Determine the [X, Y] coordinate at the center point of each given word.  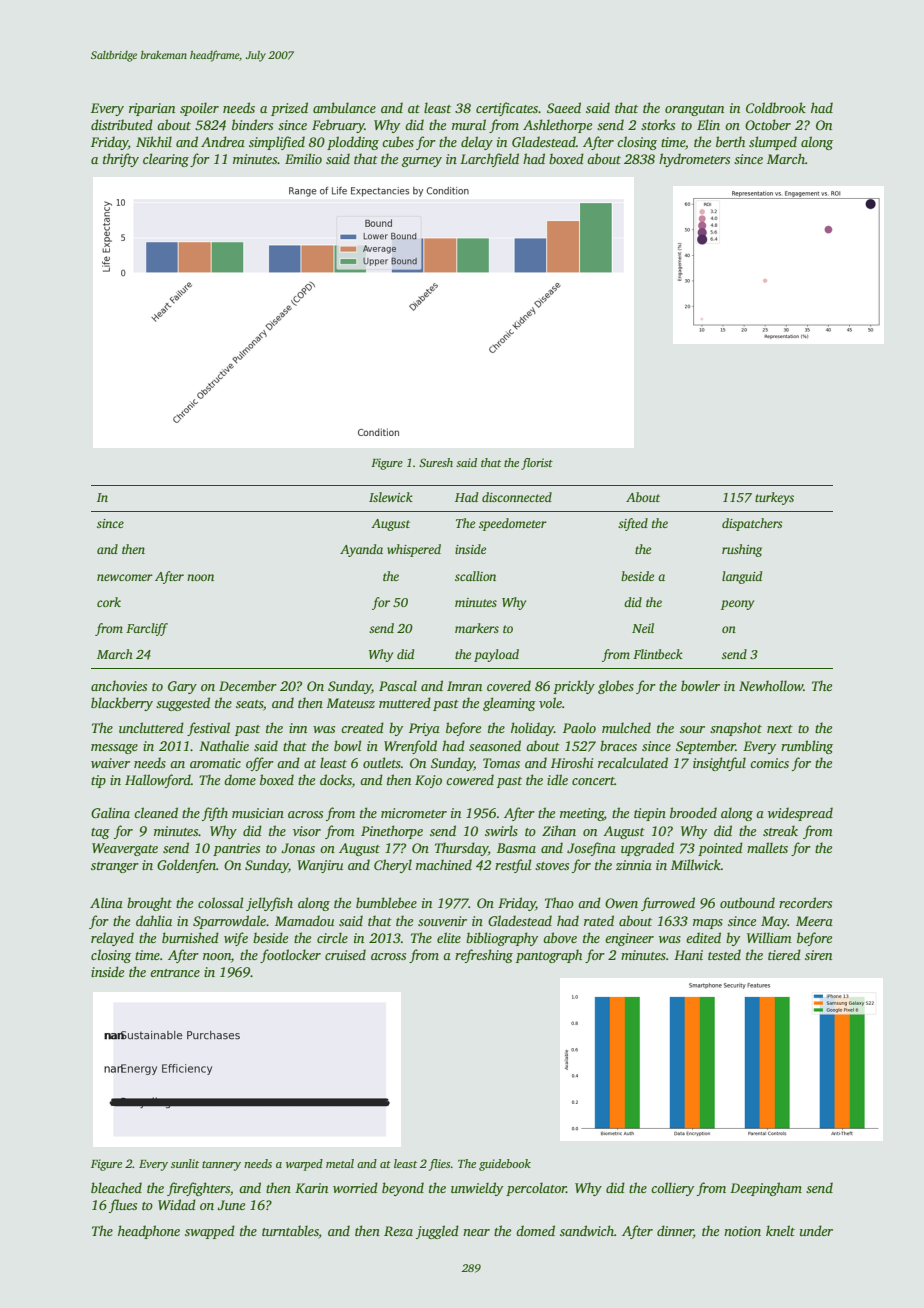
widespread [800, 814]
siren [818, 955]
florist [537, 464]
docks [336, 779]
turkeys [774, 498]
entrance [175, 973]
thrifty [121, 160]
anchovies [119, 685]
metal [340, 1163]
